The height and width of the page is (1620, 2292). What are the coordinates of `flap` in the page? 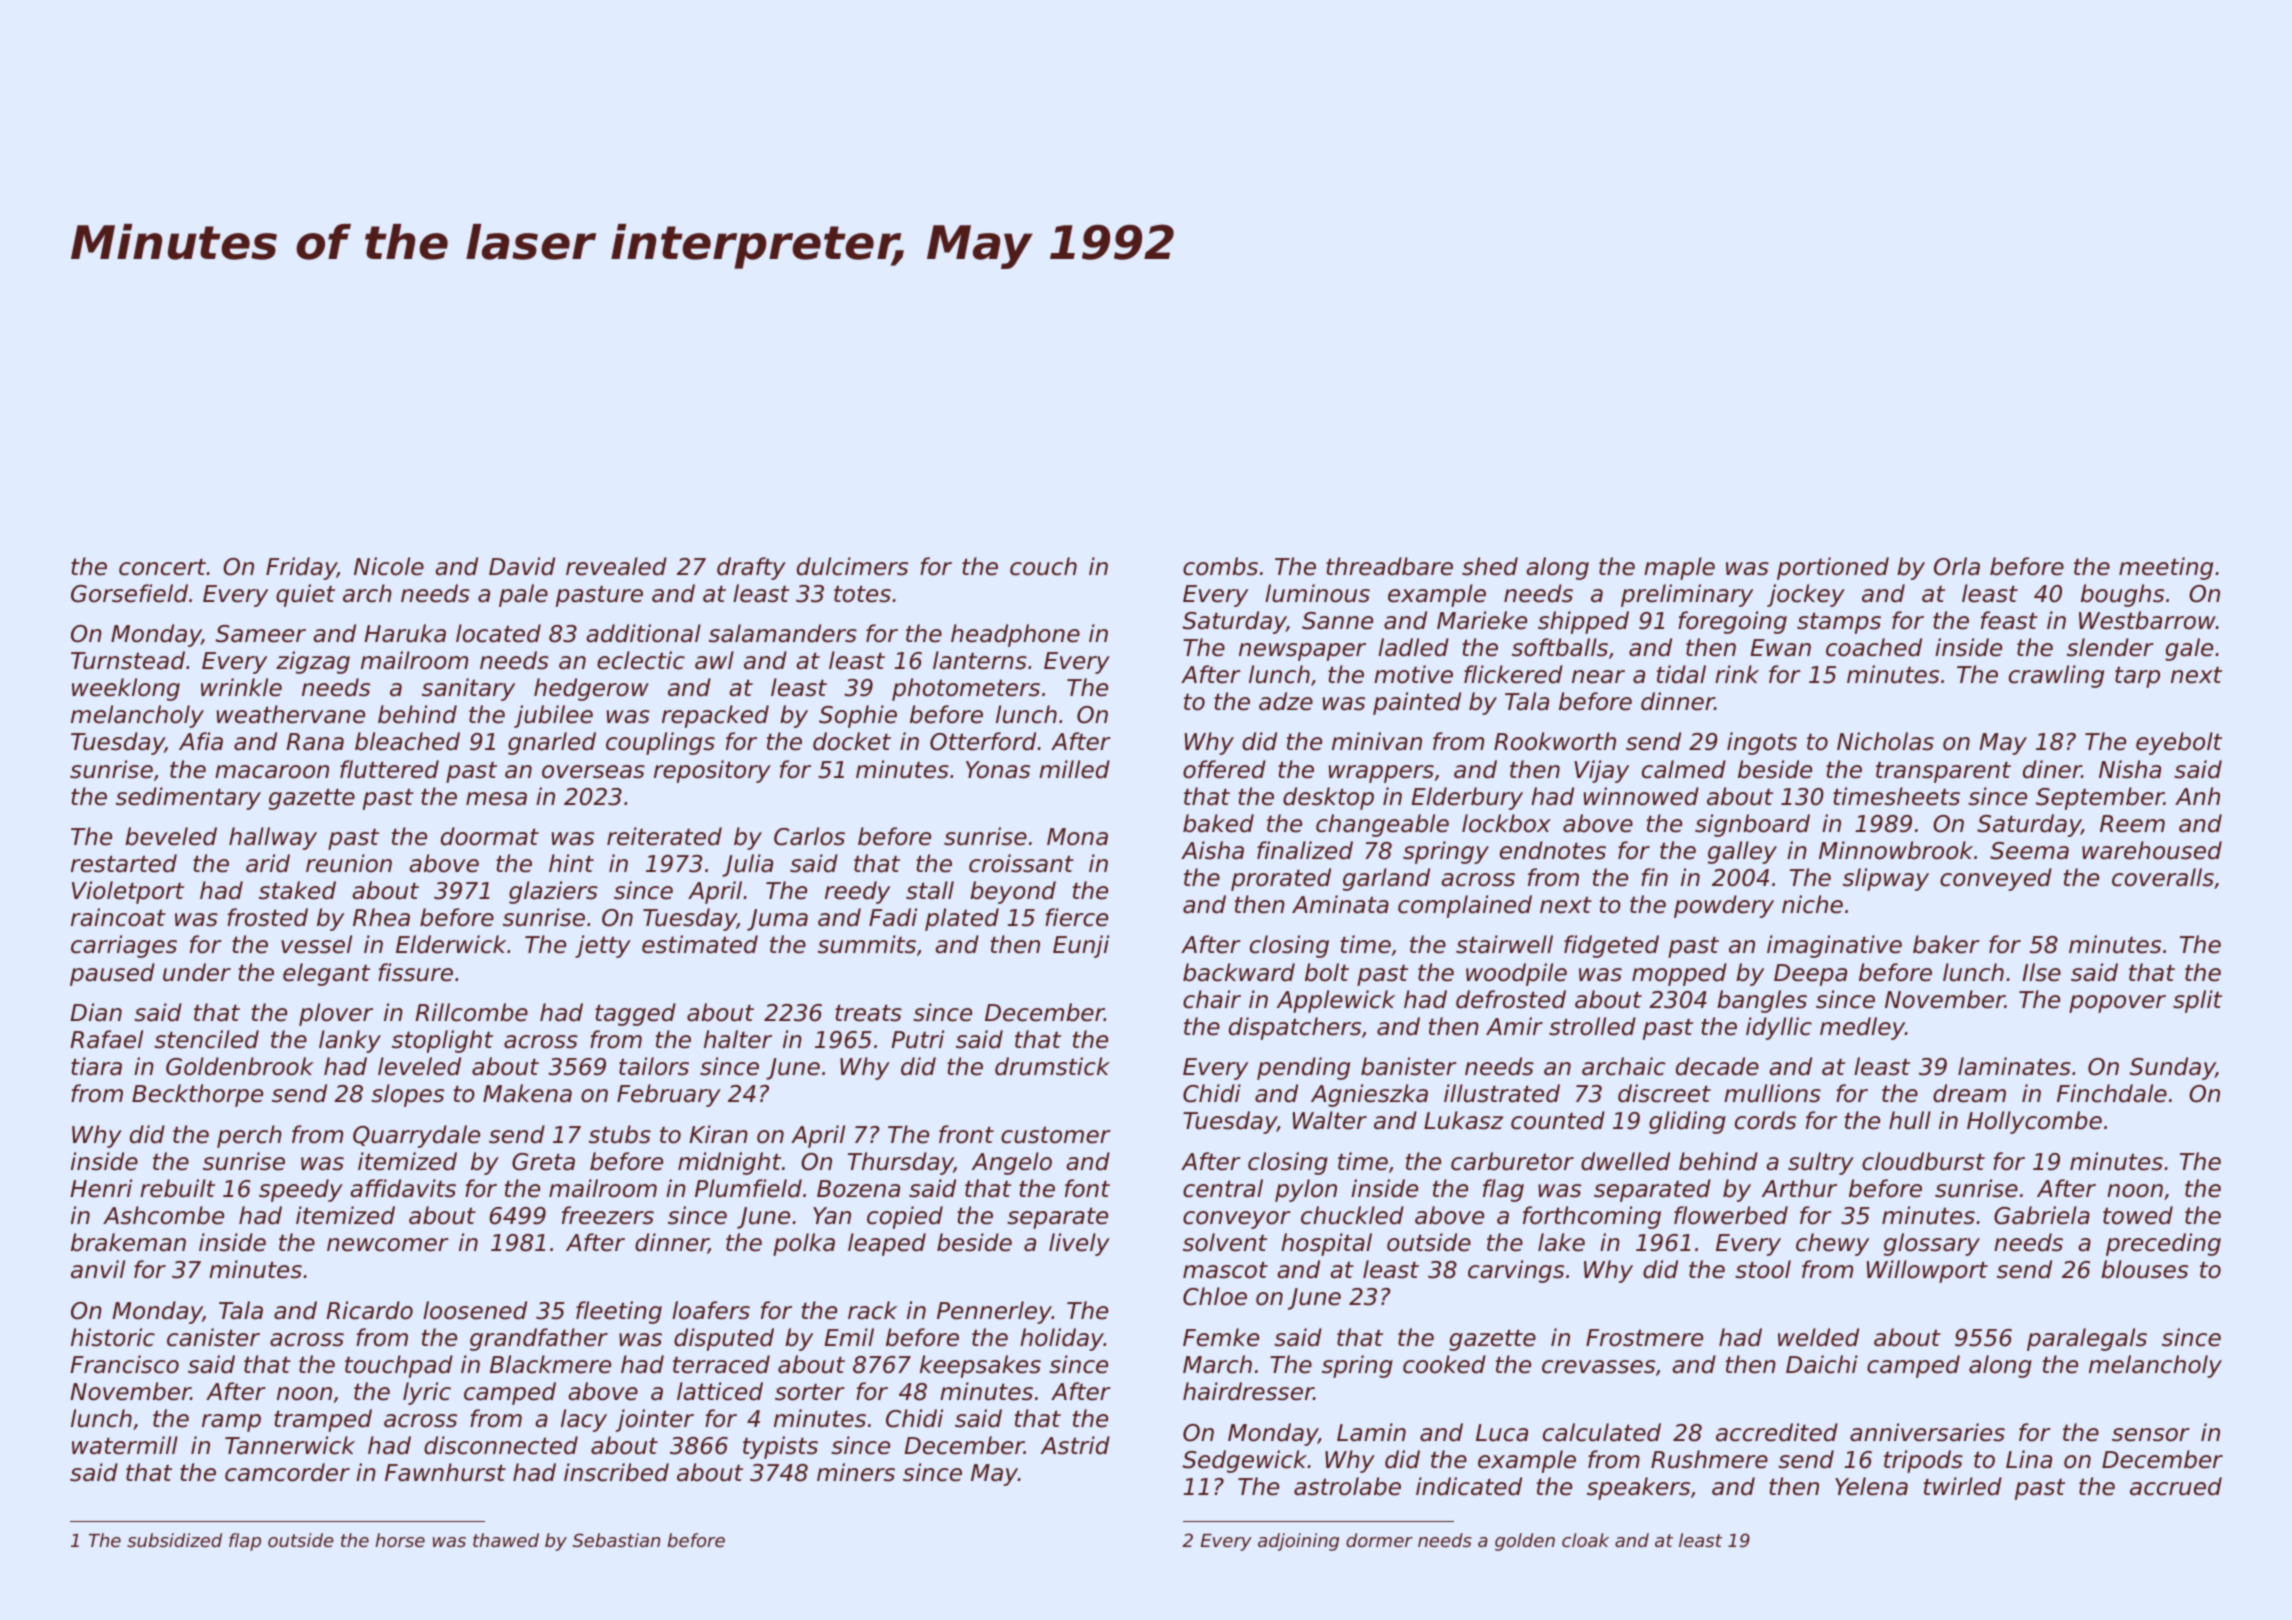 It's located at (245, 1542).
